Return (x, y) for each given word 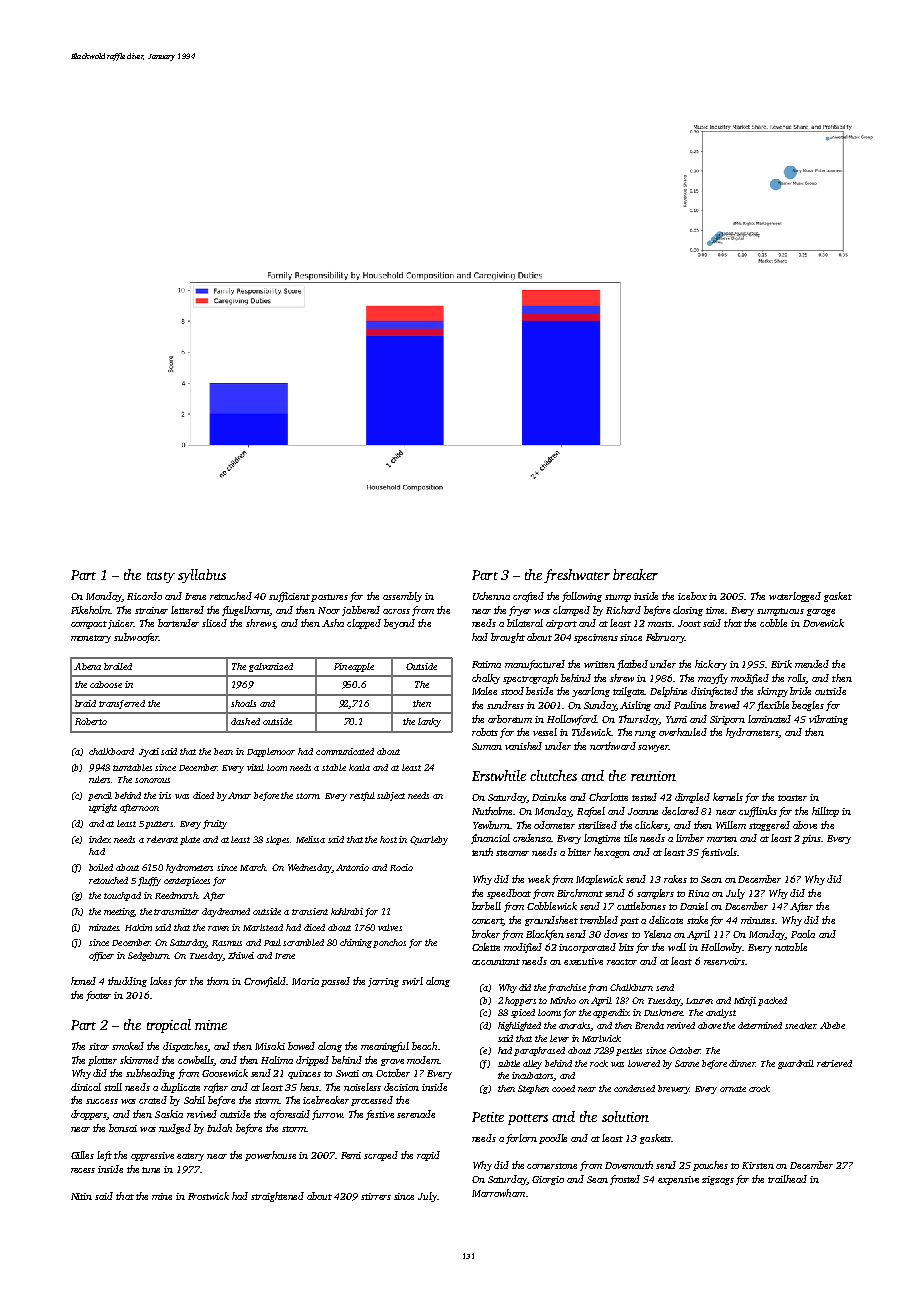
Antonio (352, 867)
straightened (277, 1197)
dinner (742, 1063)
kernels (728, 797)
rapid (428, 1156)
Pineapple (354, 667)
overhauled (683, 732)
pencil (100, 796)
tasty (161, 577)
